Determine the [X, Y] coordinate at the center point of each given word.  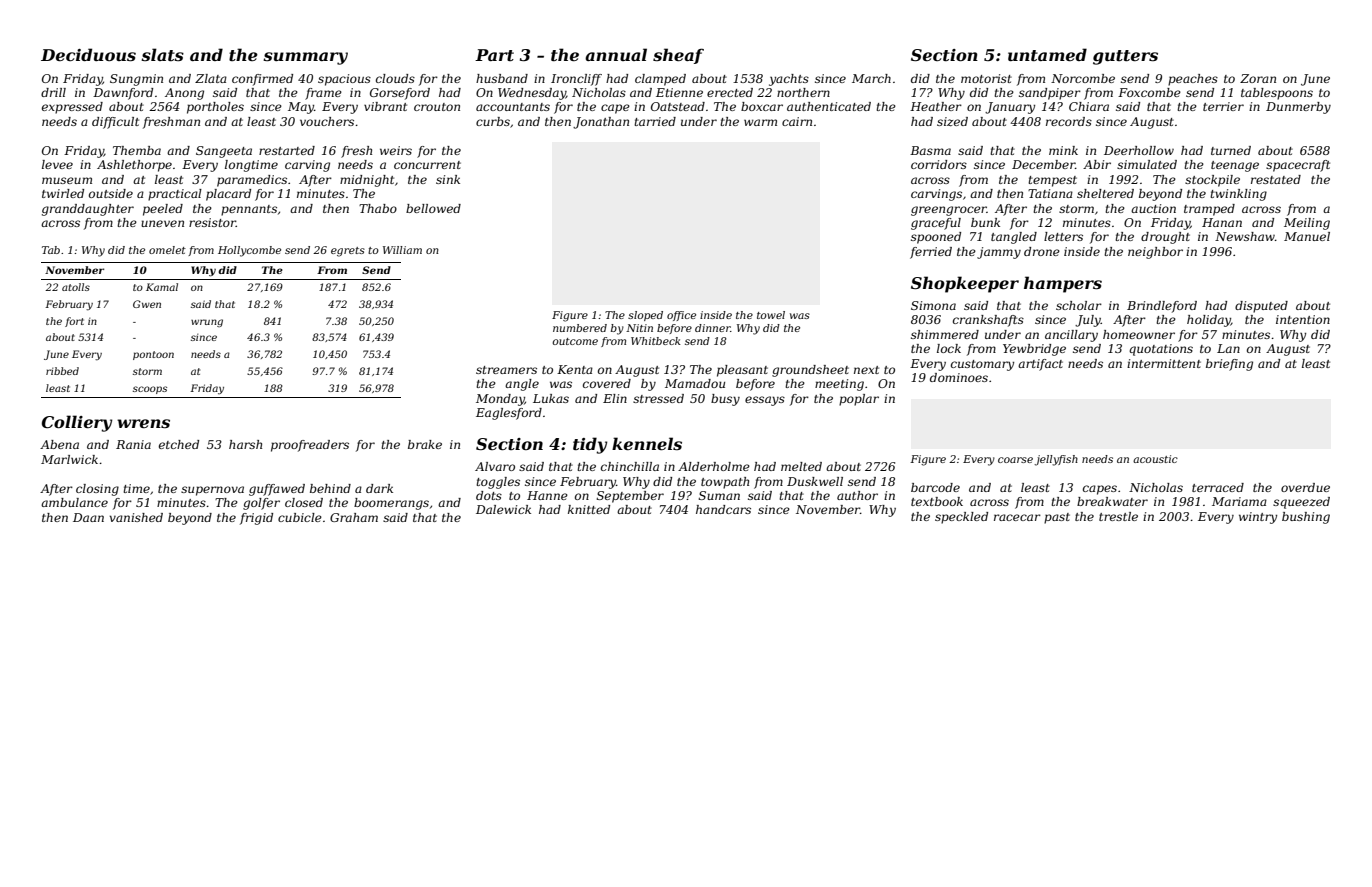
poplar [859, 400]
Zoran [1258, 78]
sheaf [678, 56]
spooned [936, 238]
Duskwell [815, 481]
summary [305, 58]
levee [57, 164]
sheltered [1105, 193]
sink [448, 179]
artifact [1040, 365]
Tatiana [1050, 193]
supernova [212, 491]
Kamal [162, 287]
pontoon [153, 355]
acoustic [1155, 459]
